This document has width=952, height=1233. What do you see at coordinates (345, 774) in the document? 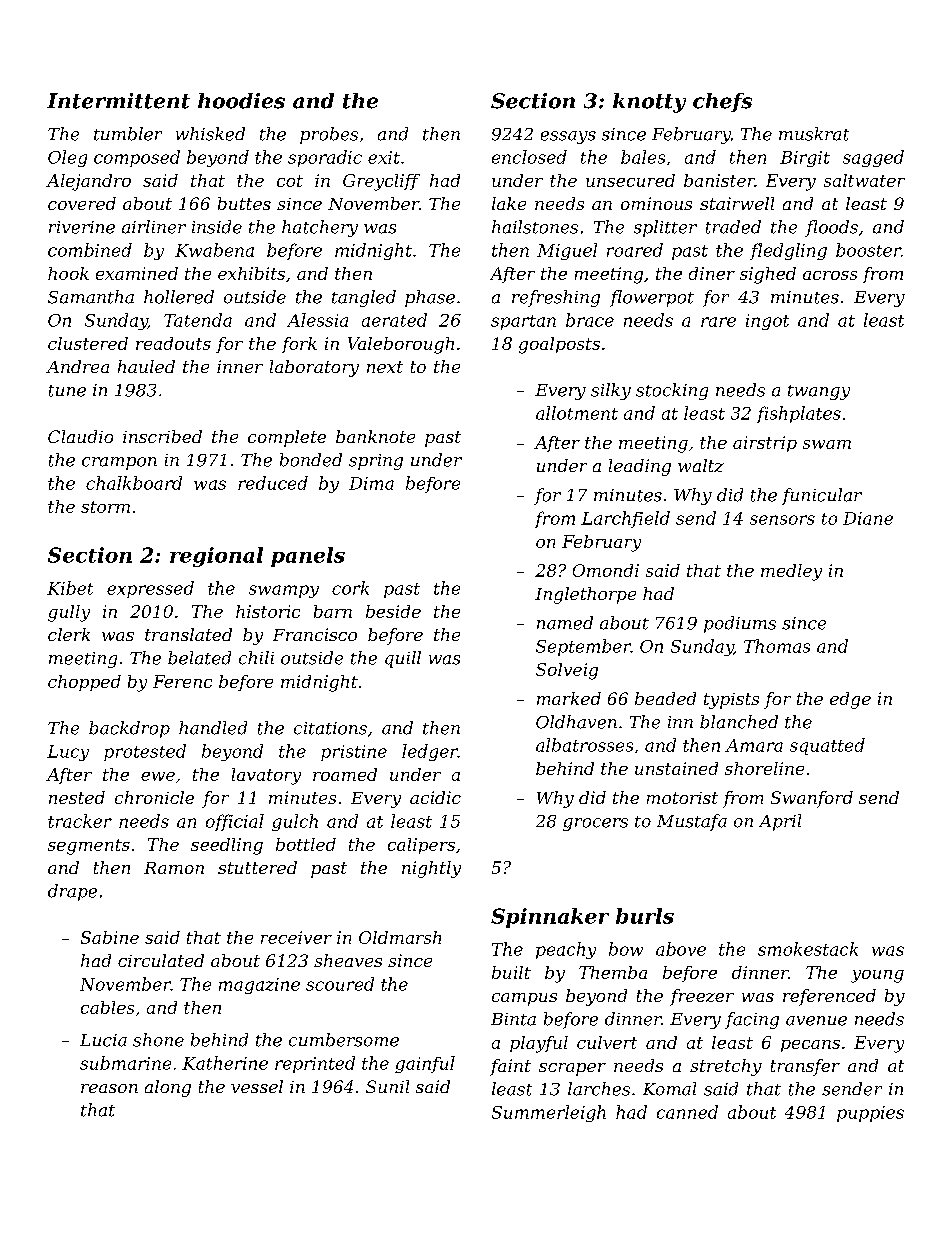
I see `roamed` at bounding box center [345, 774].
